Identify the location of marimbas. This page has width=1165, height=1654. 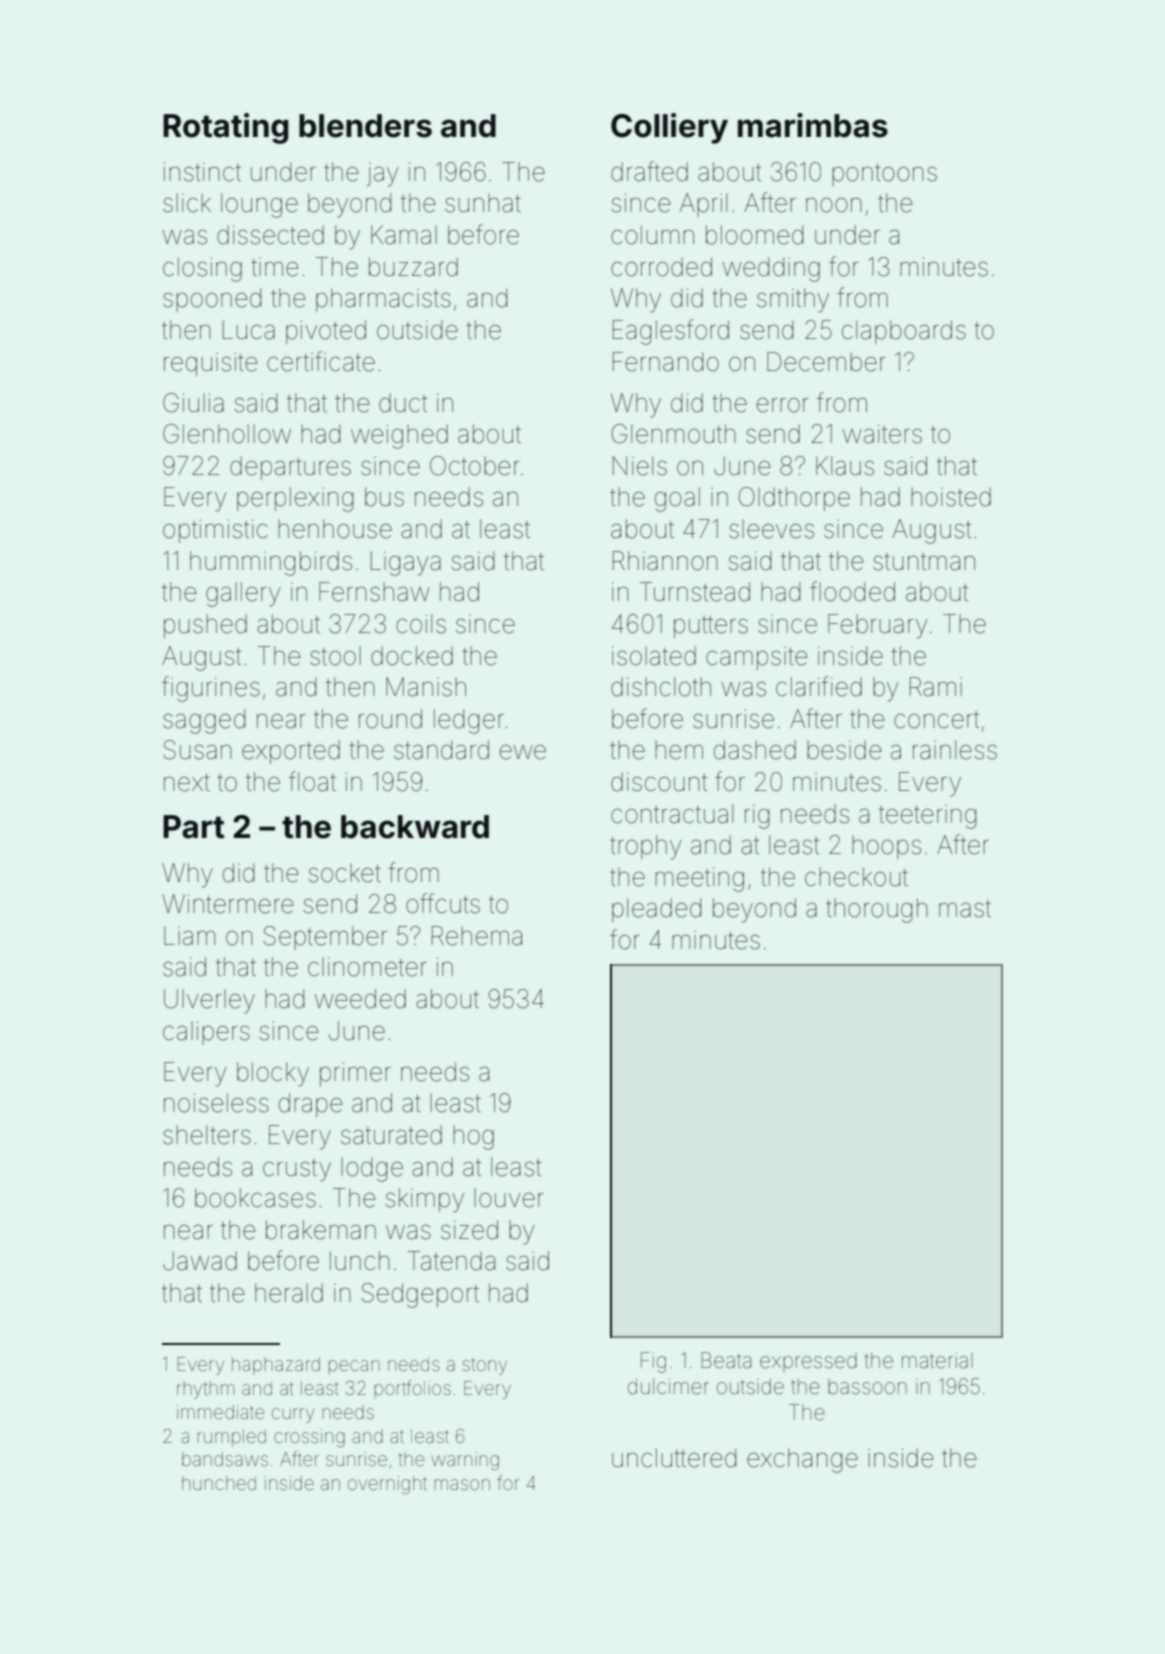
(813, 125).
